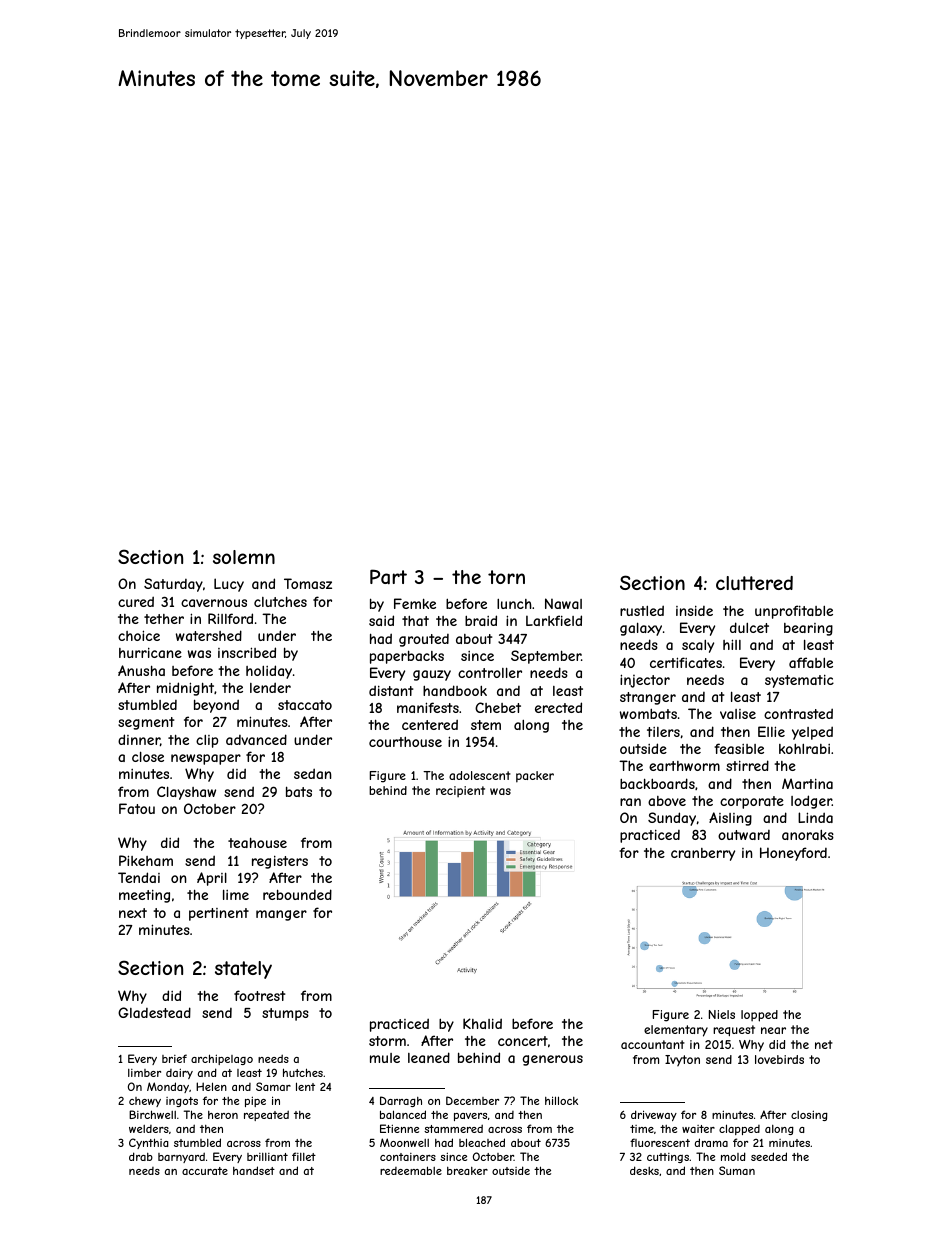  I want to click on elementary, so click(676, 1031).
